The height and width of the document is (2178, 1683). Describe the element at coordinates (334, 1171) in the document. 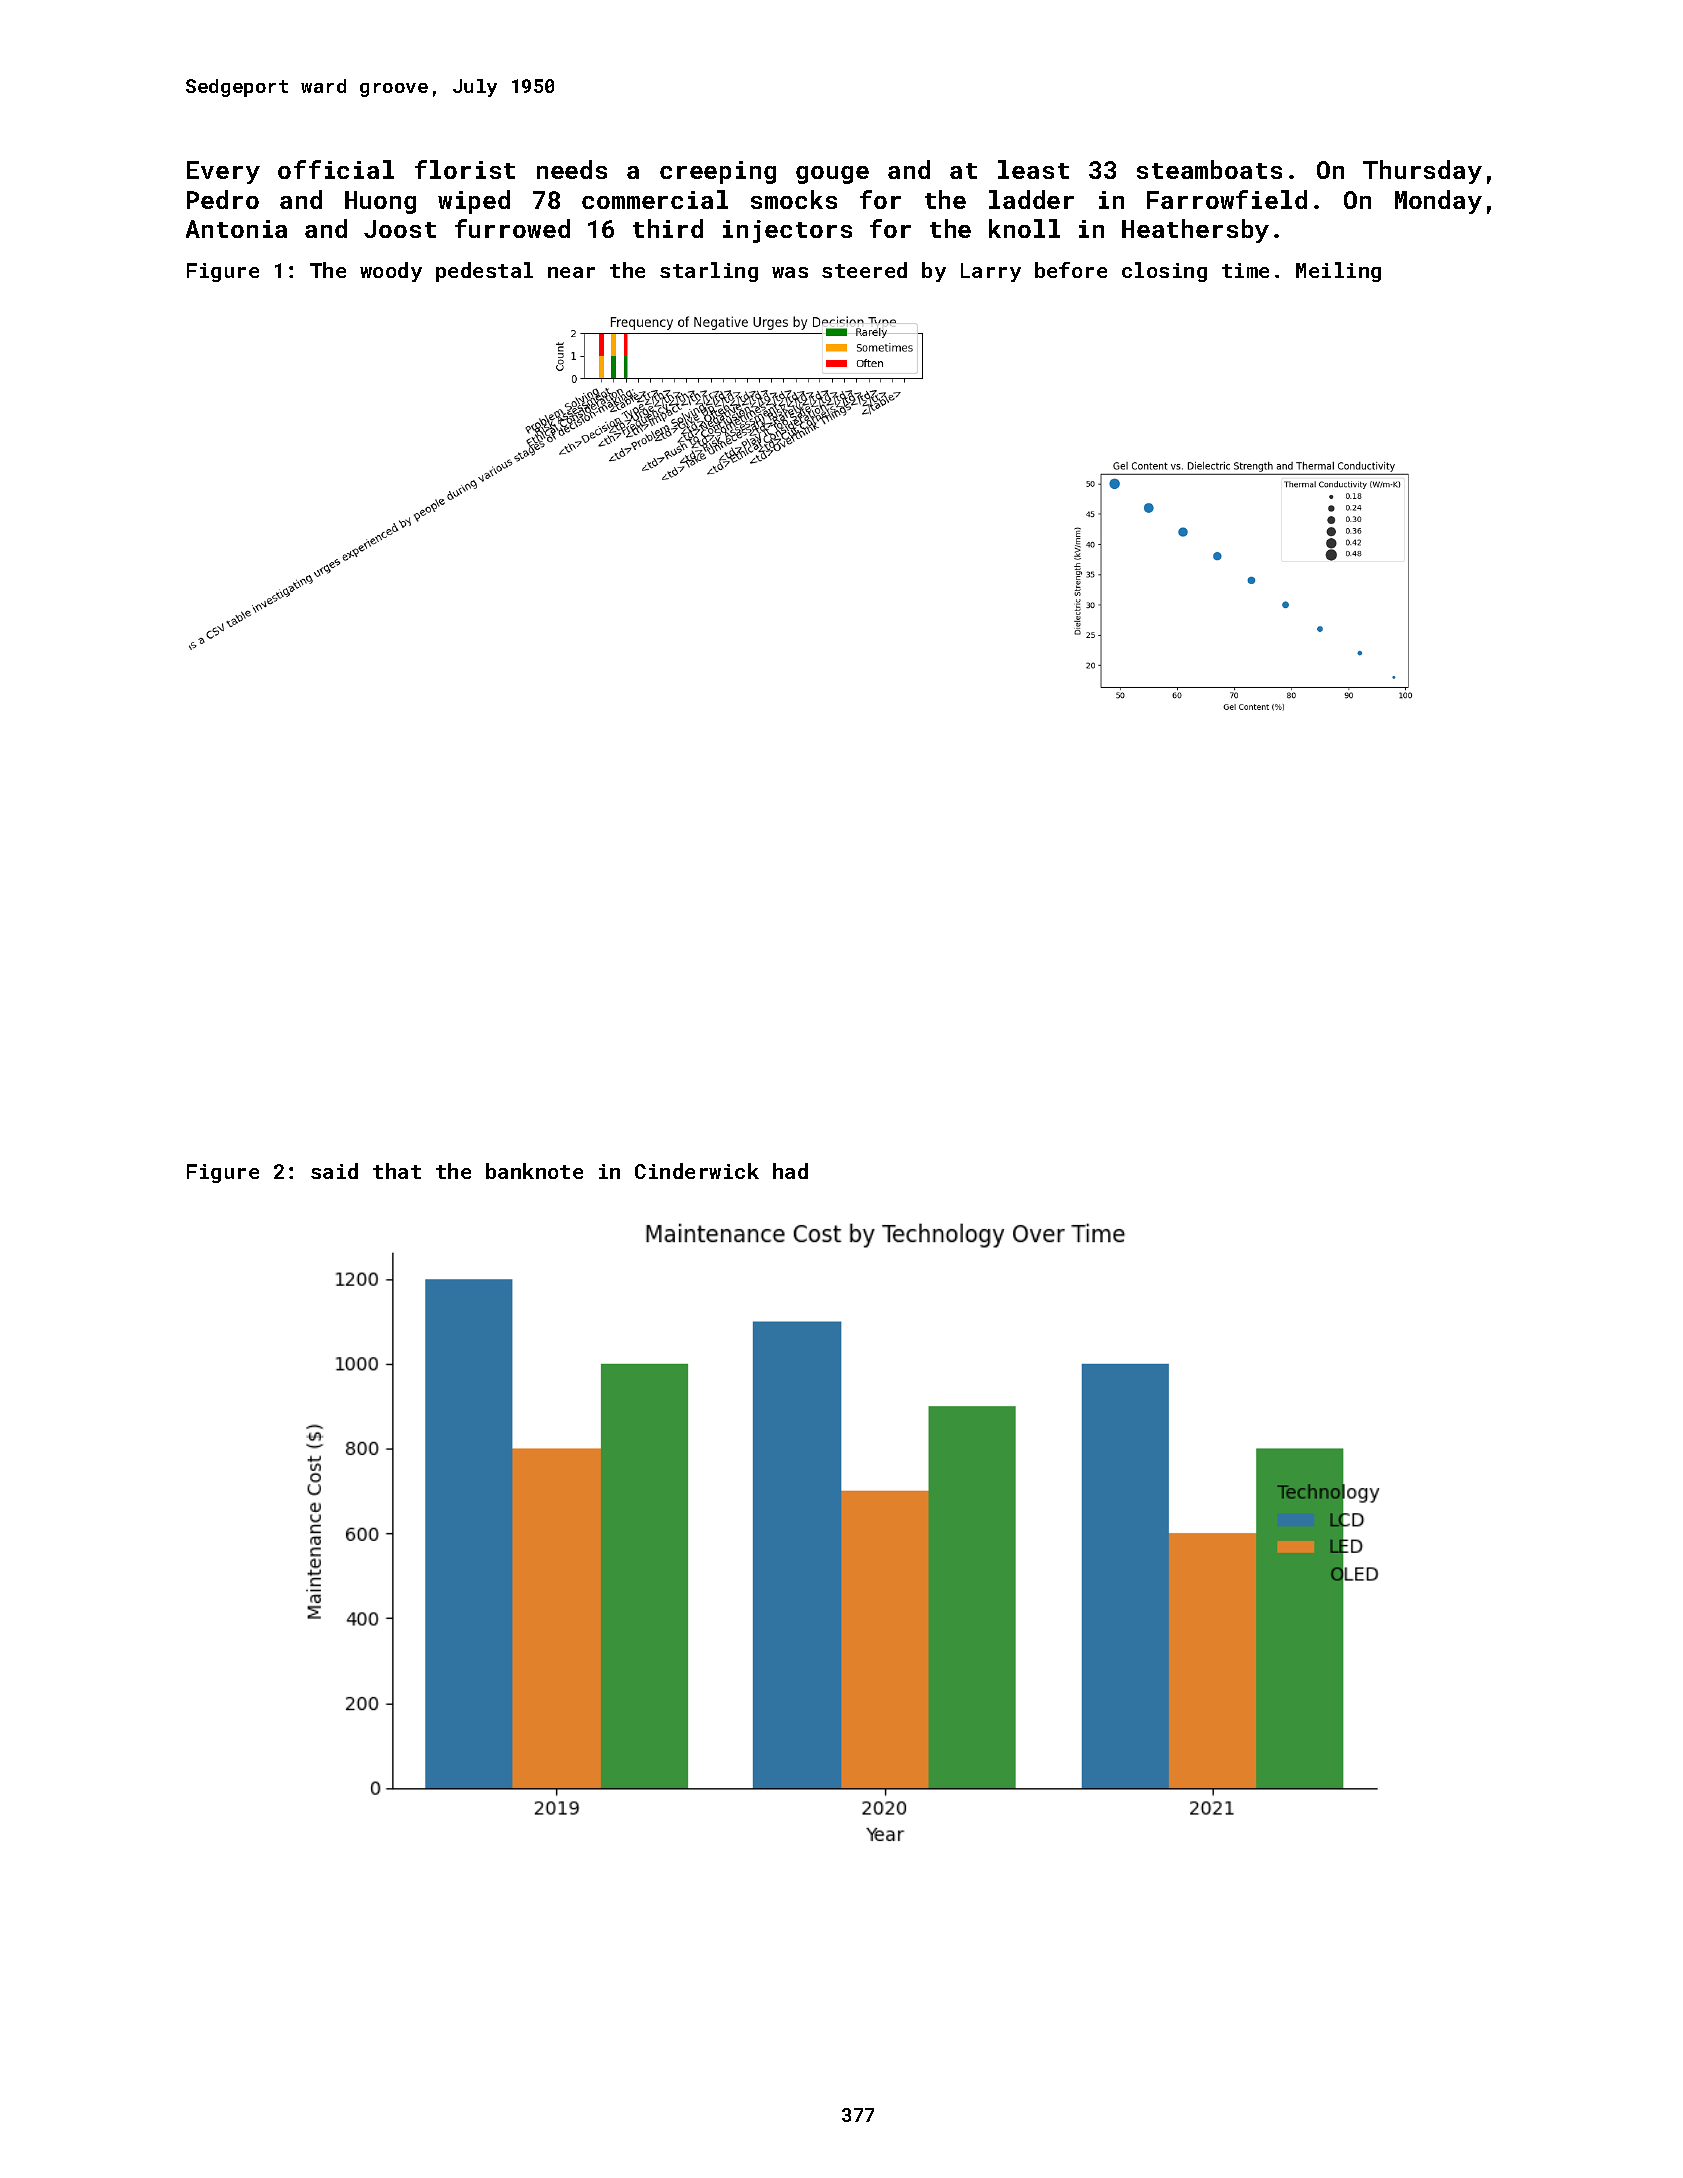

I see `said` at that location.
